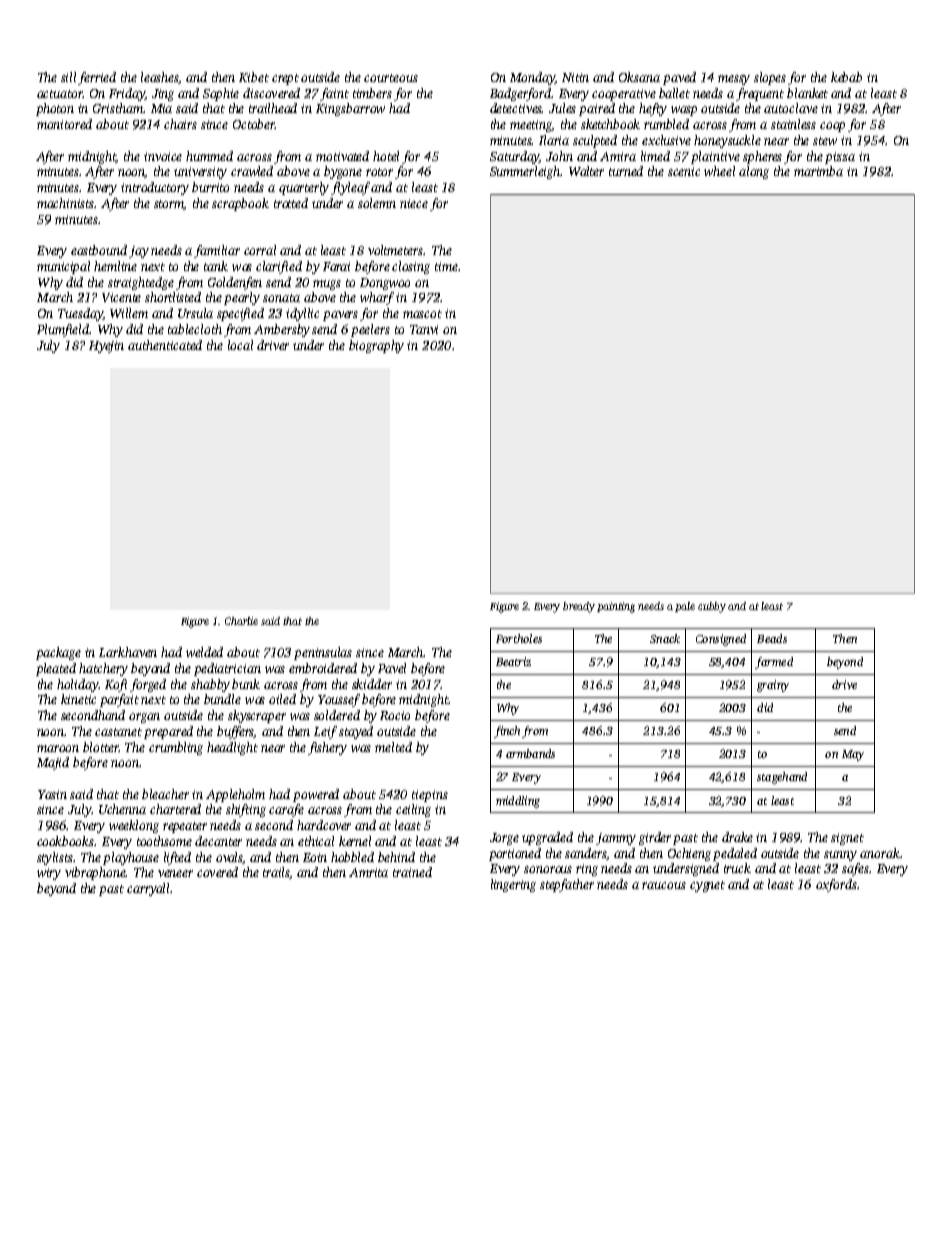 This screenshot has height=1233, width=952. Describe the element at coordinates (825, 141) in the screenshot. I see `stew` at that location.
